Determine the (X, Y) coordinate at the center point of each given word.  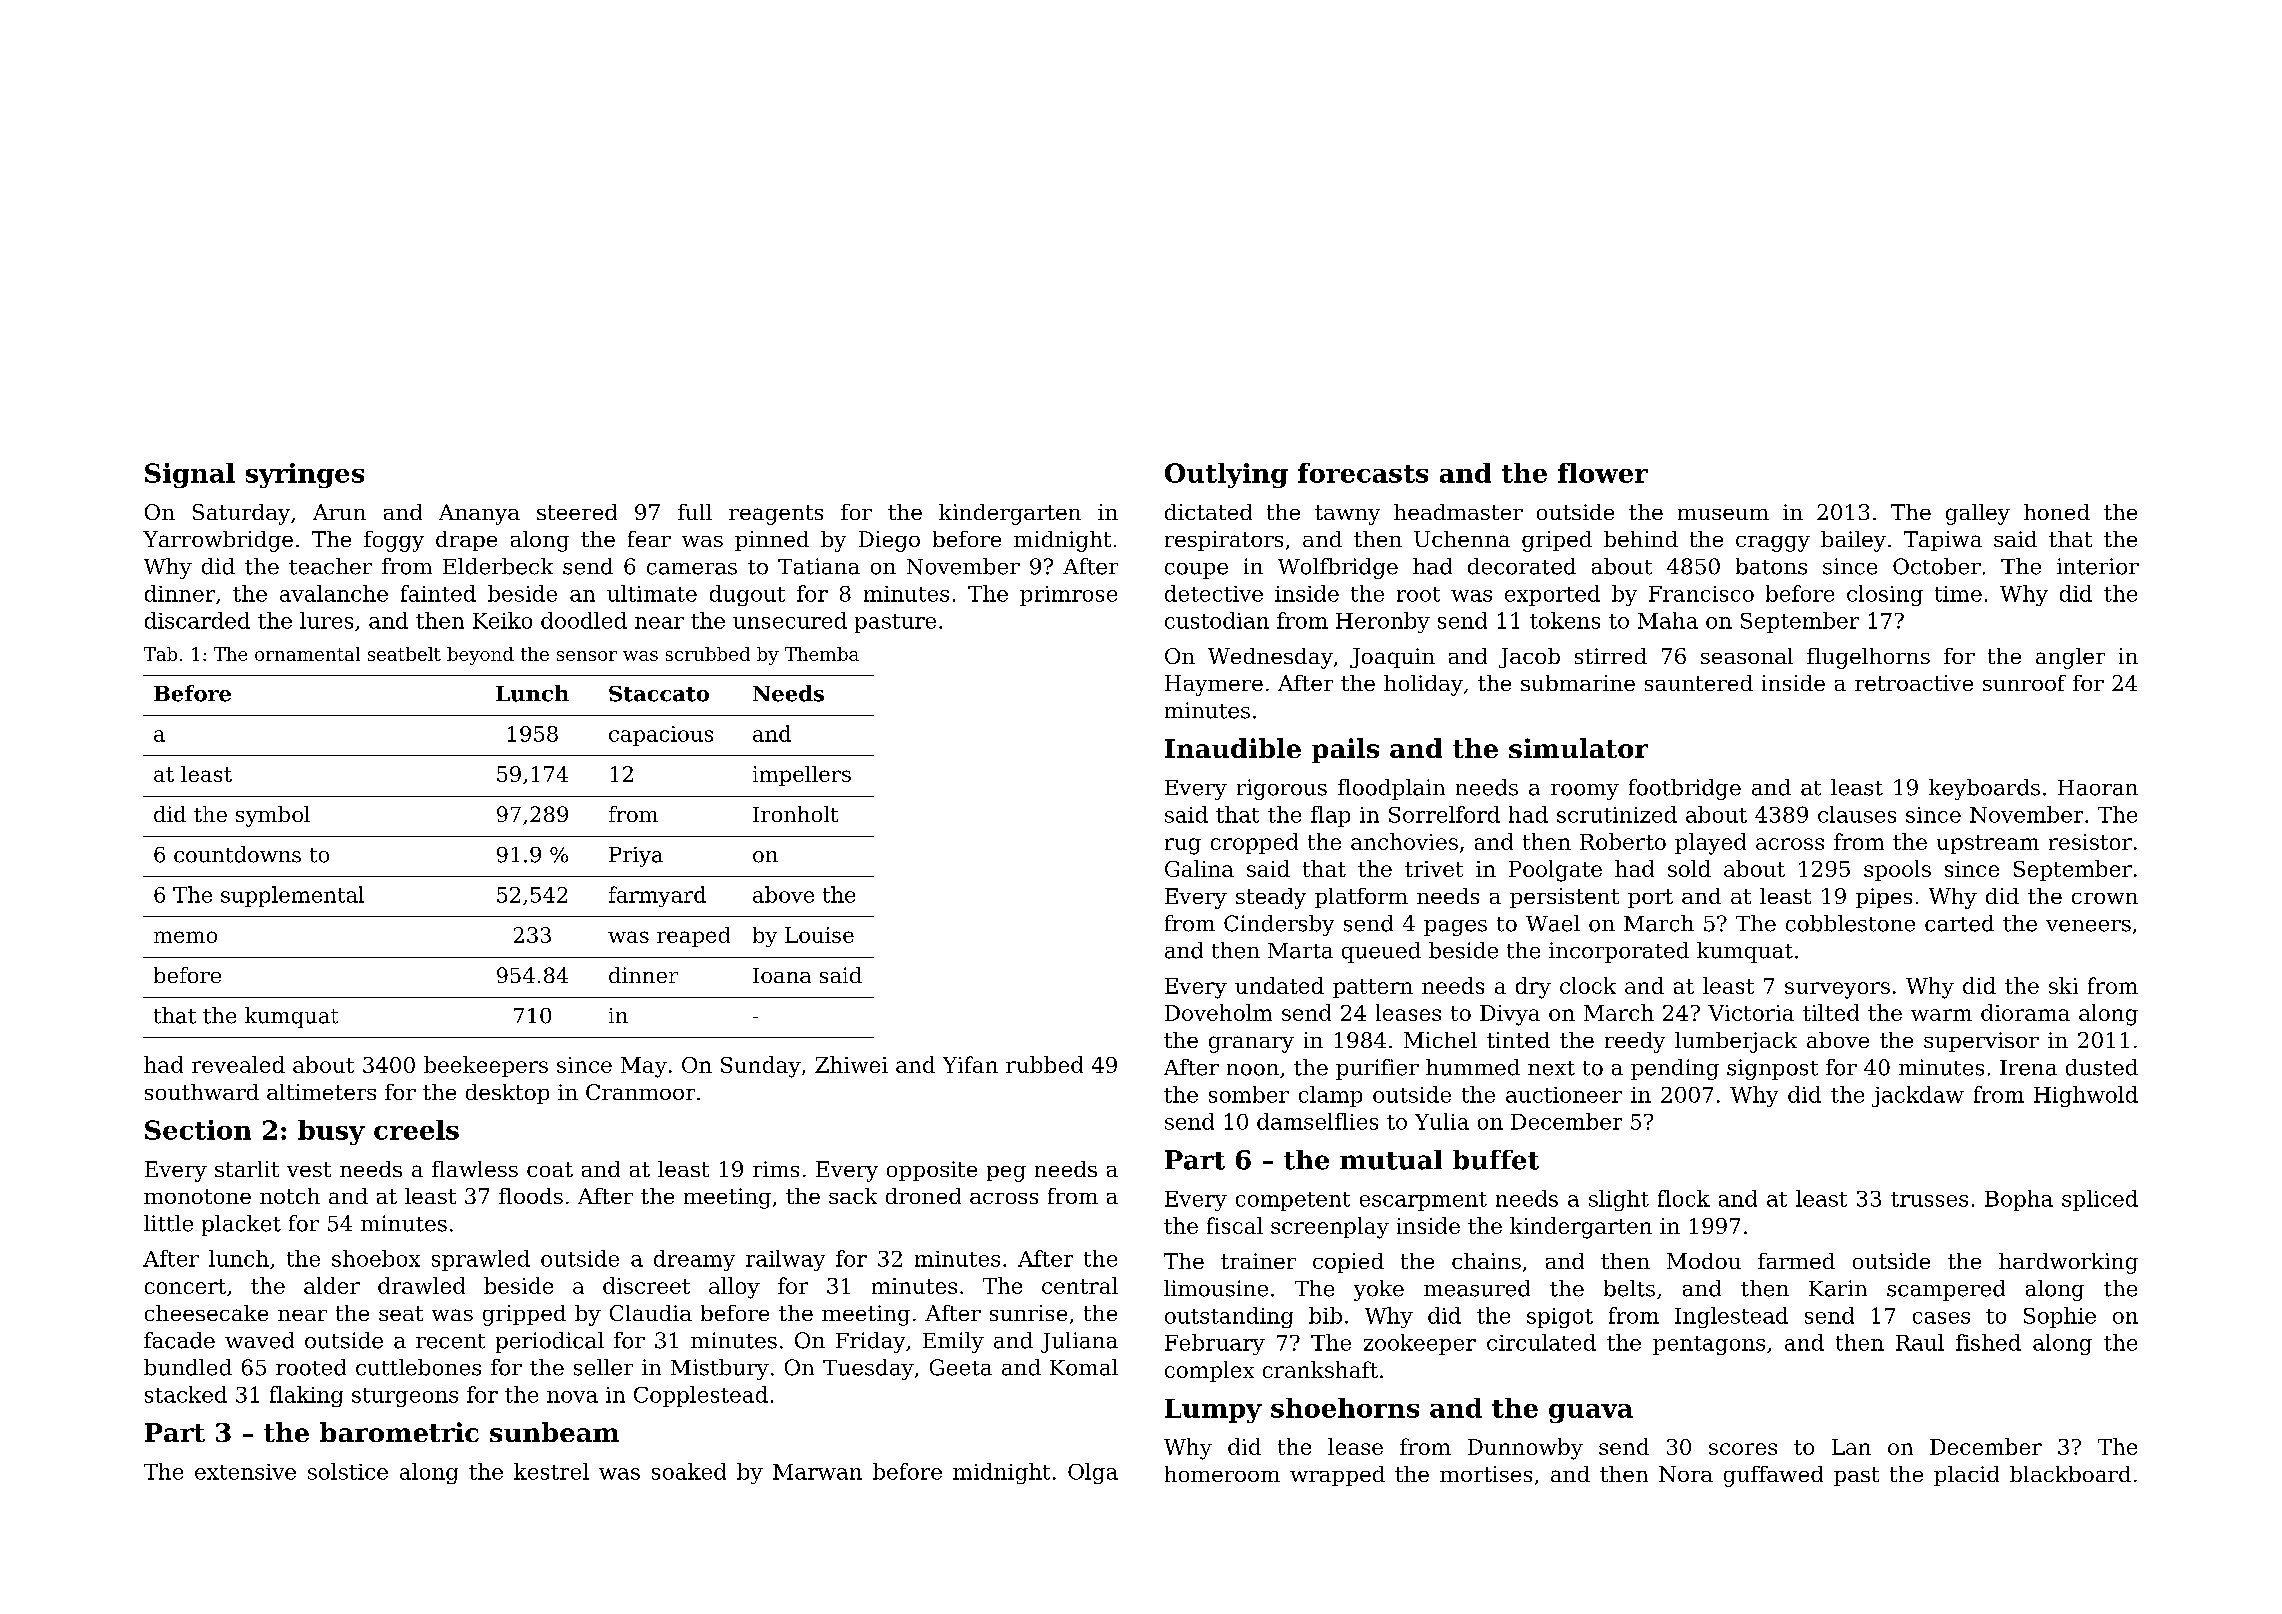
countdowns (237, 854)
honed (2057, 512)
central (1080, 1285)
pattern (1373, 988)
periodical (550, 1342)
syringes (305, 475)
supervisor (1981, 1042)
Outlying (1226, 475)
